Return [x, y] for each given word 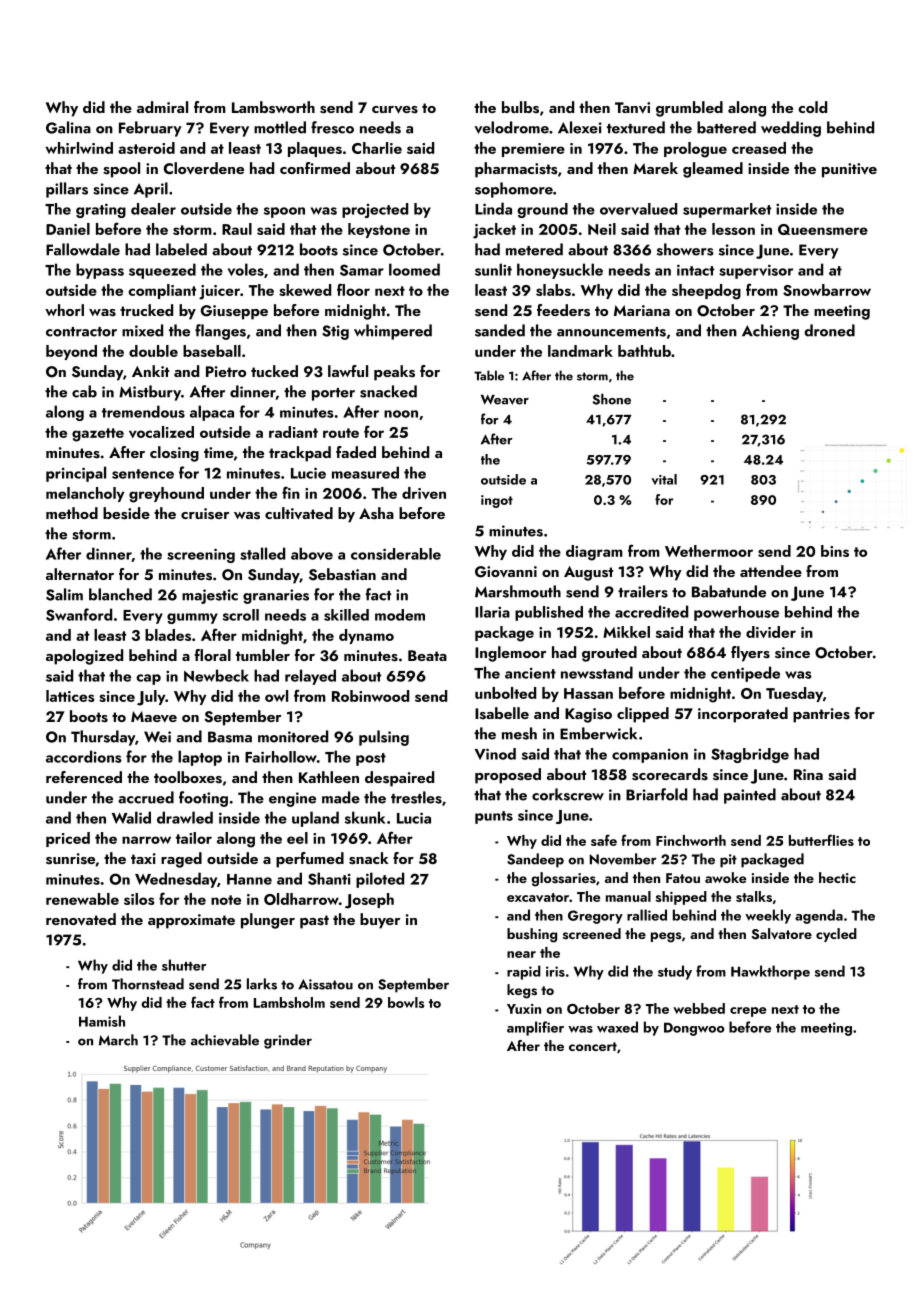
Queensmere [823, 229]
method [72, 513]
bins [835, 551]
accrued [146, 797]
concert [593, 1046]
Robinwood [370, 696]
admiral [162, 107]
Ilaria [492, 612]
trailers [643, 591]
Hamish [102, 1021]
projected [375, 210]
